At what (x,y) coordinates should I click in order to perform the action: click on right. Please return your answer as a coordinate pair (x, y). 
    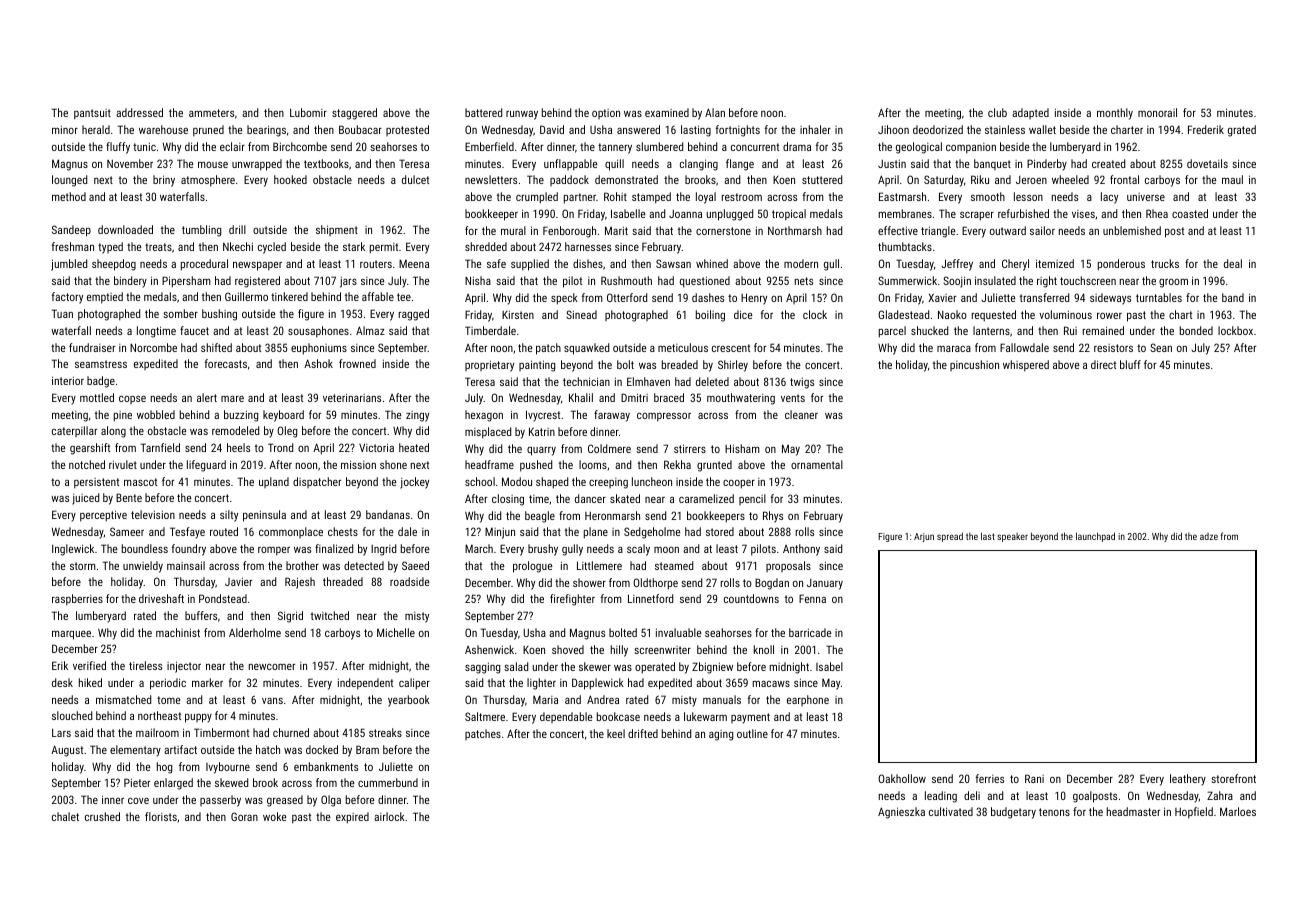
    Looking at the image, I should click on (1047, 282).
